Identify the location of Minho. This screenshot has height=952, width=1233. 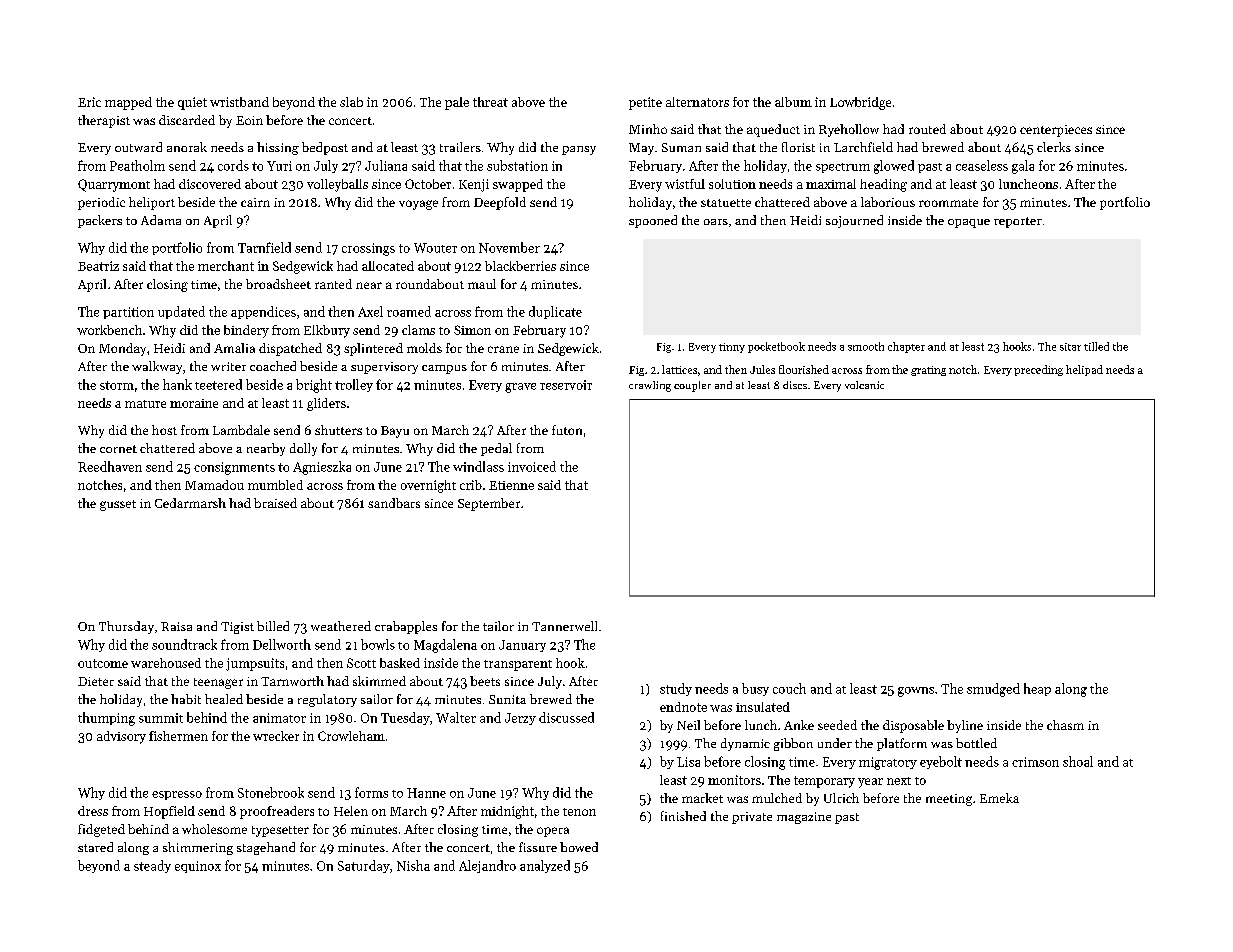
(648, 129).
